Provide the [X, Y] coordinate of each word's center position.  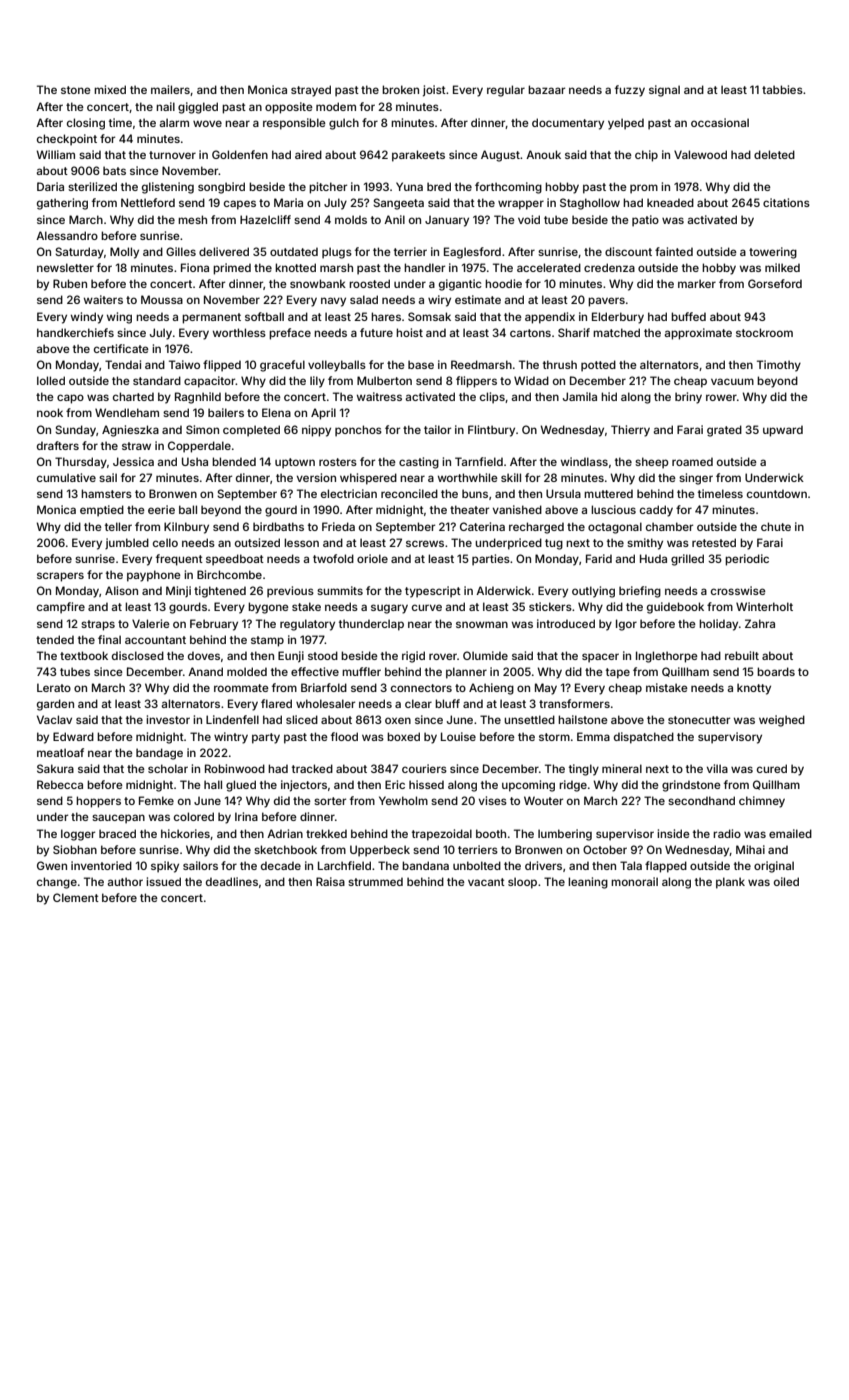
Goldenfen [240, 154]
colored [194, 816]
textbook [84, 655]
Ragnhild [198, 398]
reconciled [409, 493]
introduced [566, 623]
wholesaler [325, 703]
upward [783, 431]
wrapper [521, 205]
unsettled [529, 719]
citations [786, 202]
